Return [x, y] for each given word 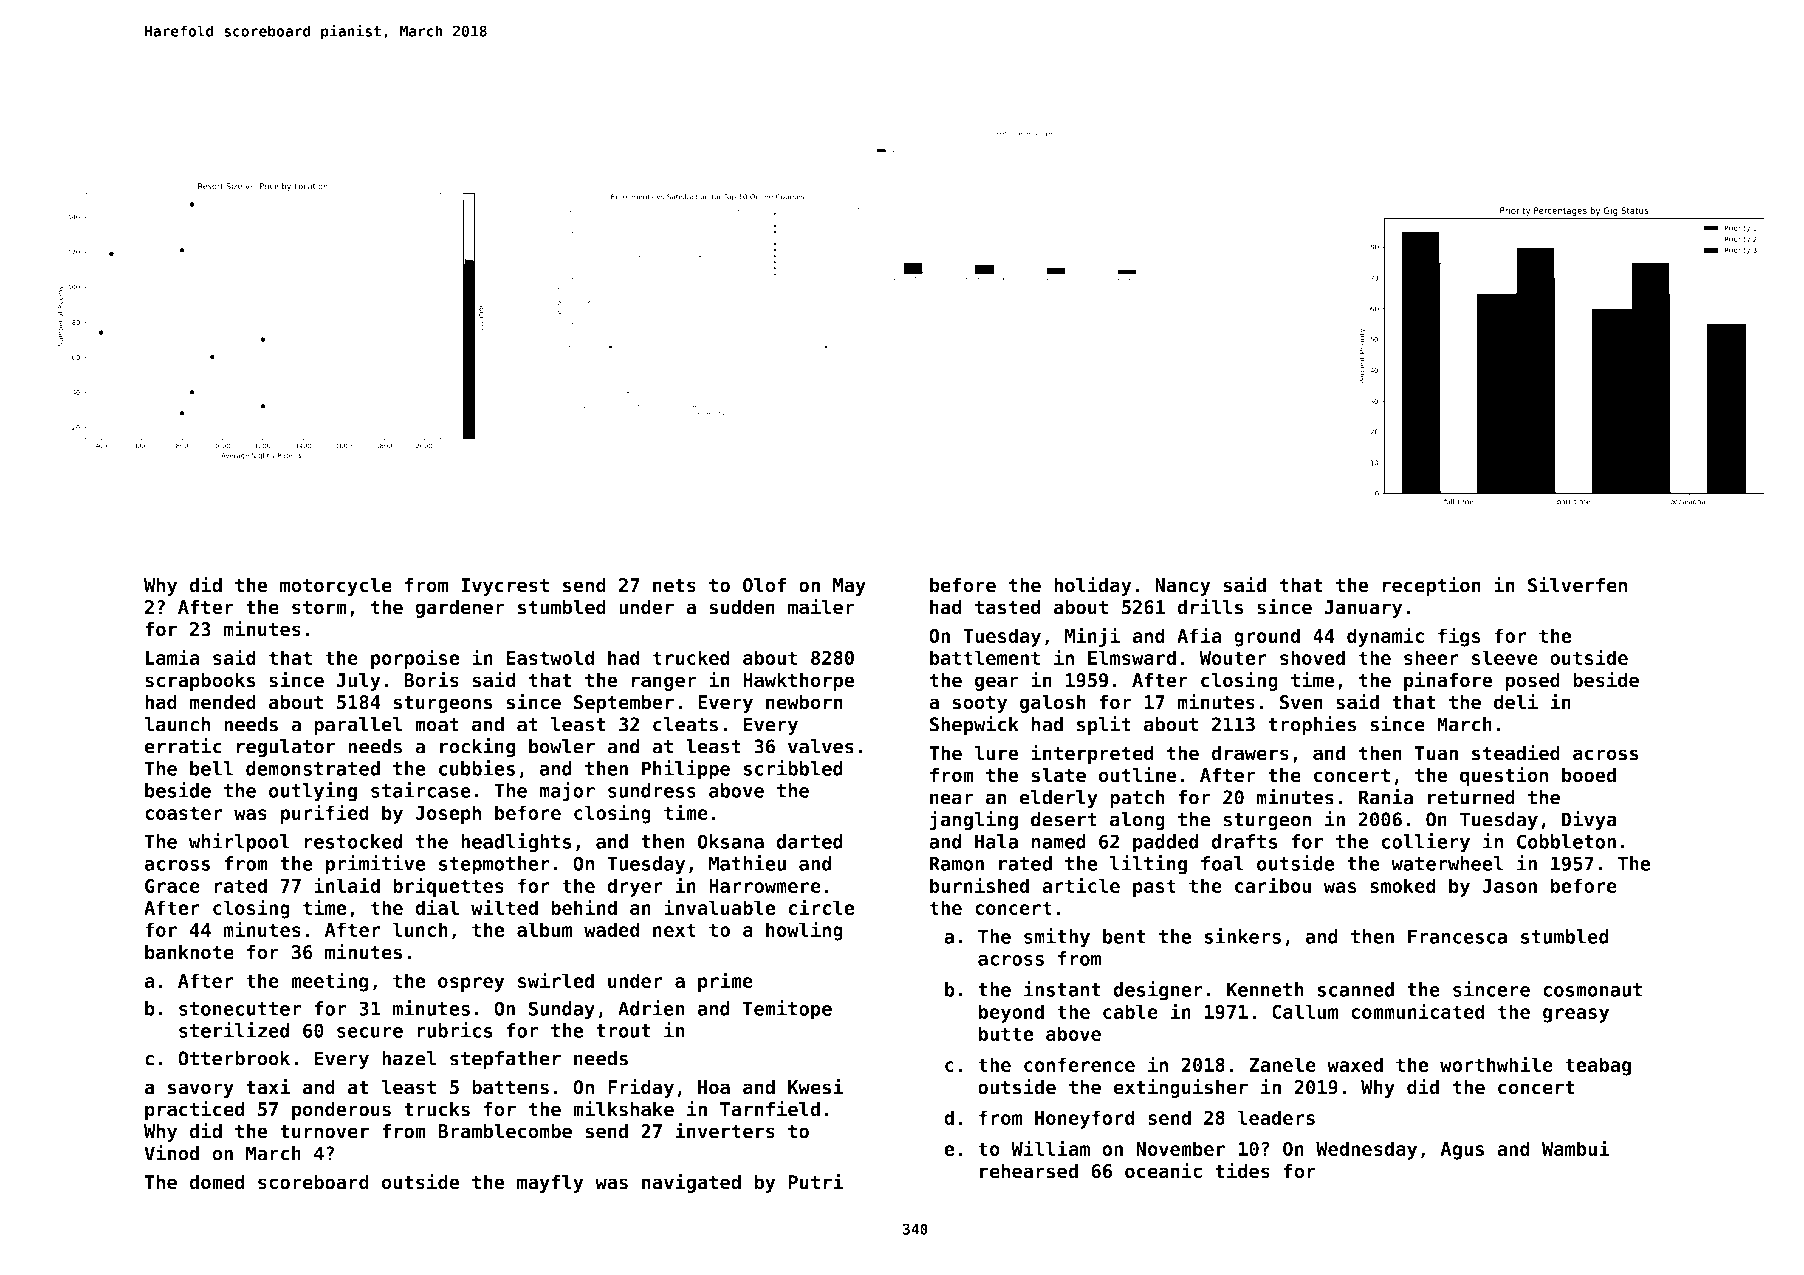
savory [201, 1090]
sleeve [1505, 657]
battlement [985, 657]
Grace [172, 885]
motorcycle [336, 586]
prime [725, 982]
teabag [1598, 1066]
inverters [725, 1130]
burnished [979, 885]
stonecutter [240, 1009]
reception [1432, 586]
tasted [1008, 607]
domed [217, 1182]
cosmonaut [1592, 990]
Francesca [1457, 936]
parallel [358, 726]
